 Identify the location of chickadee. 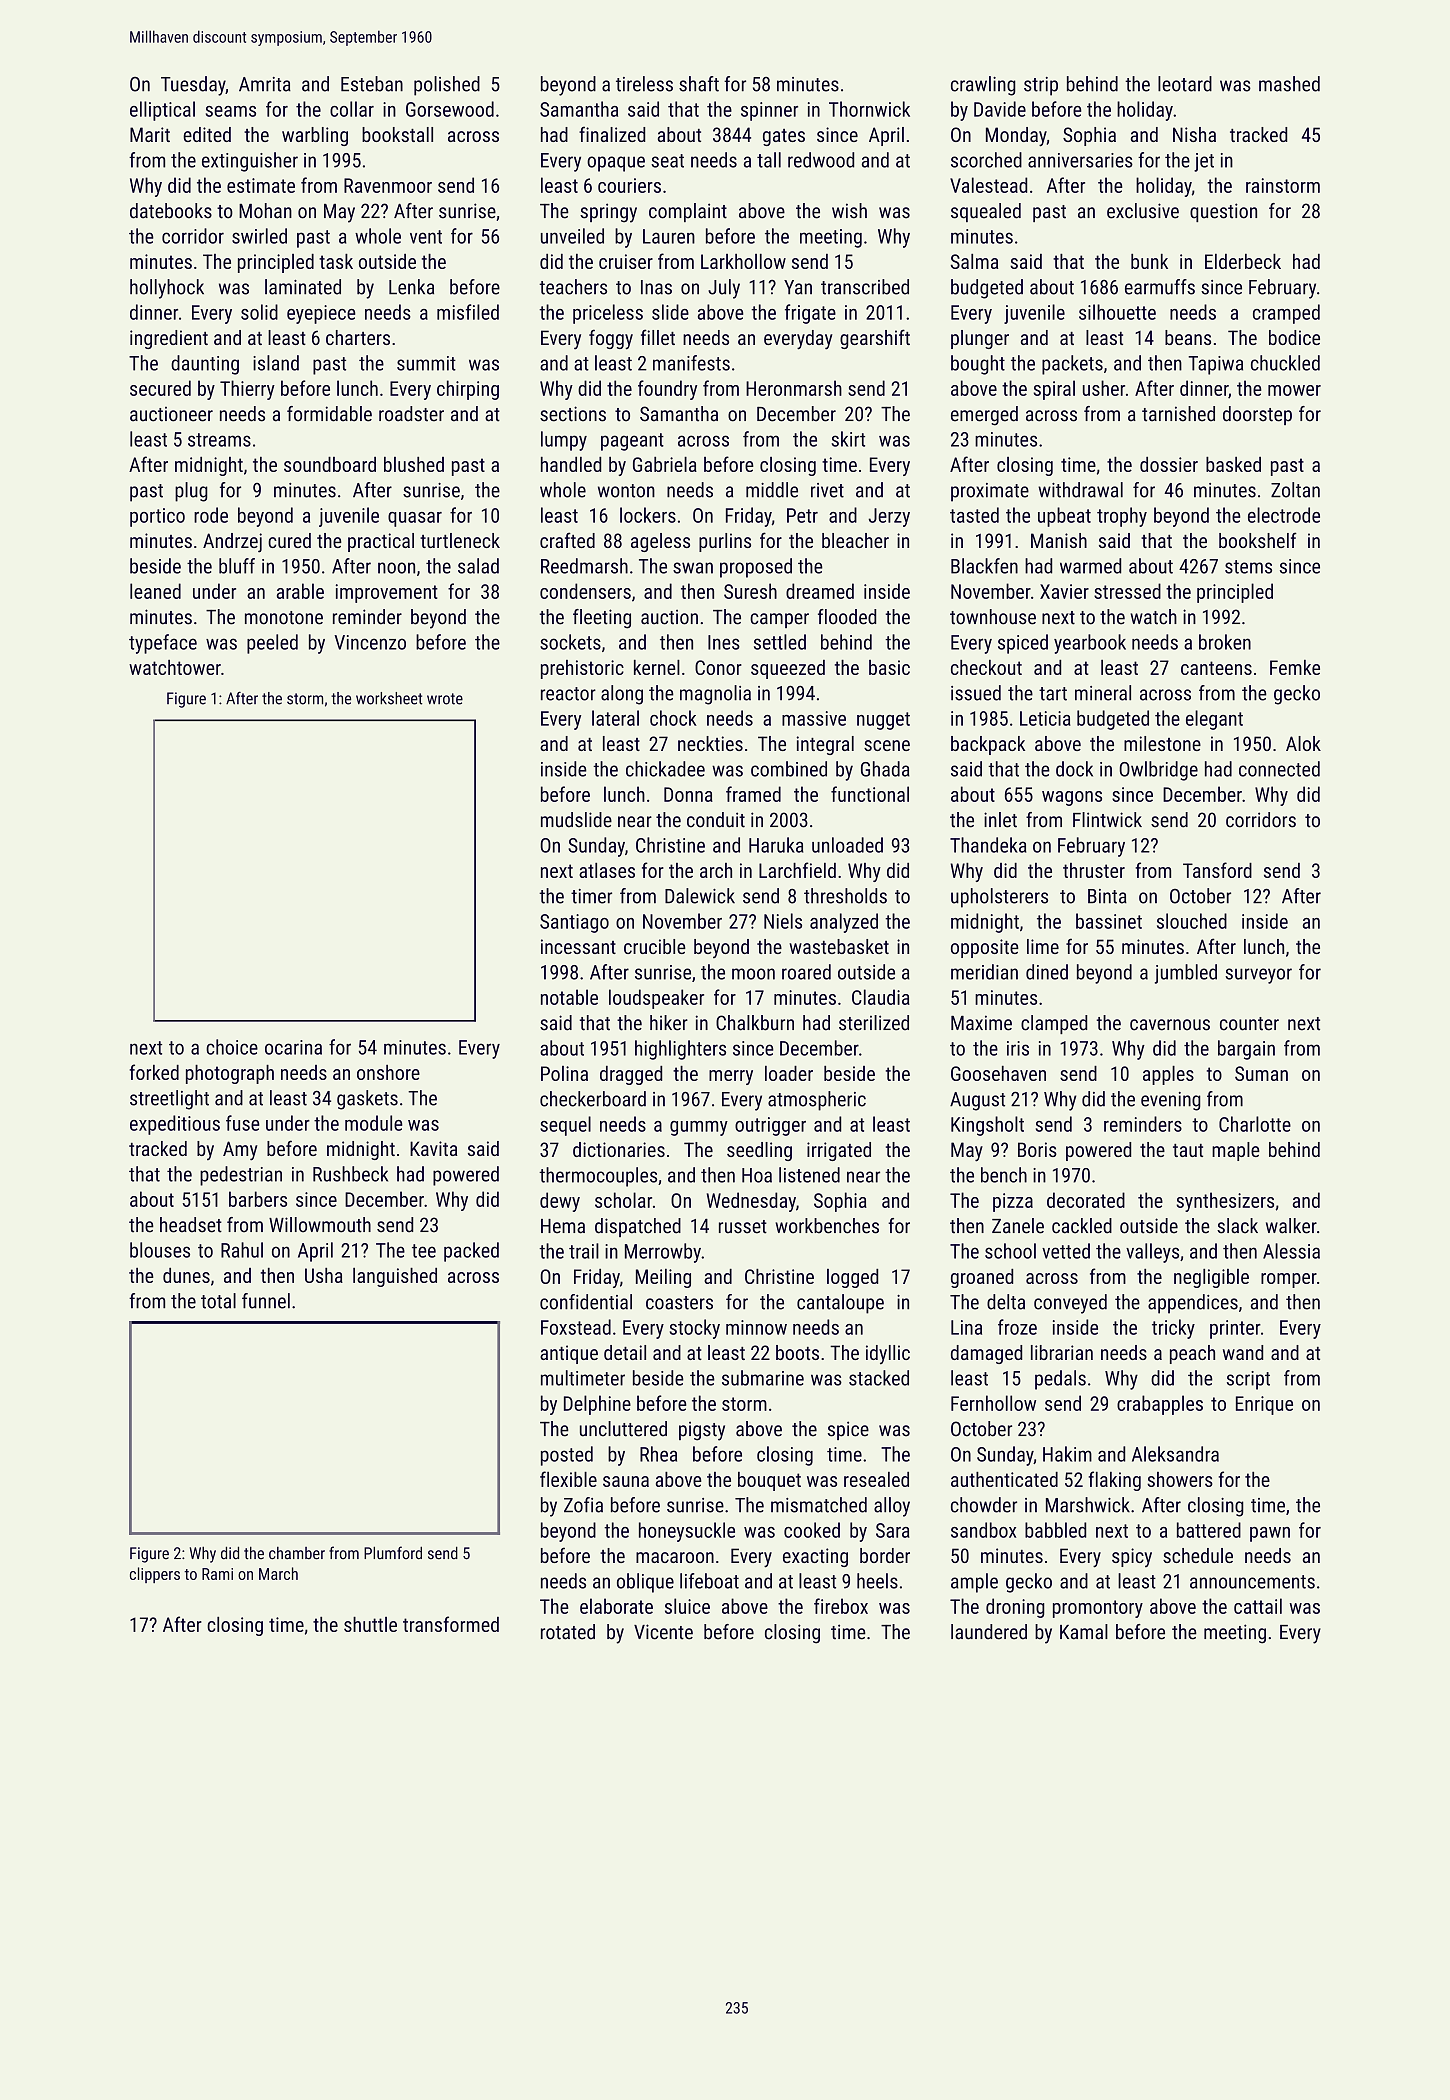
(665, 769).
